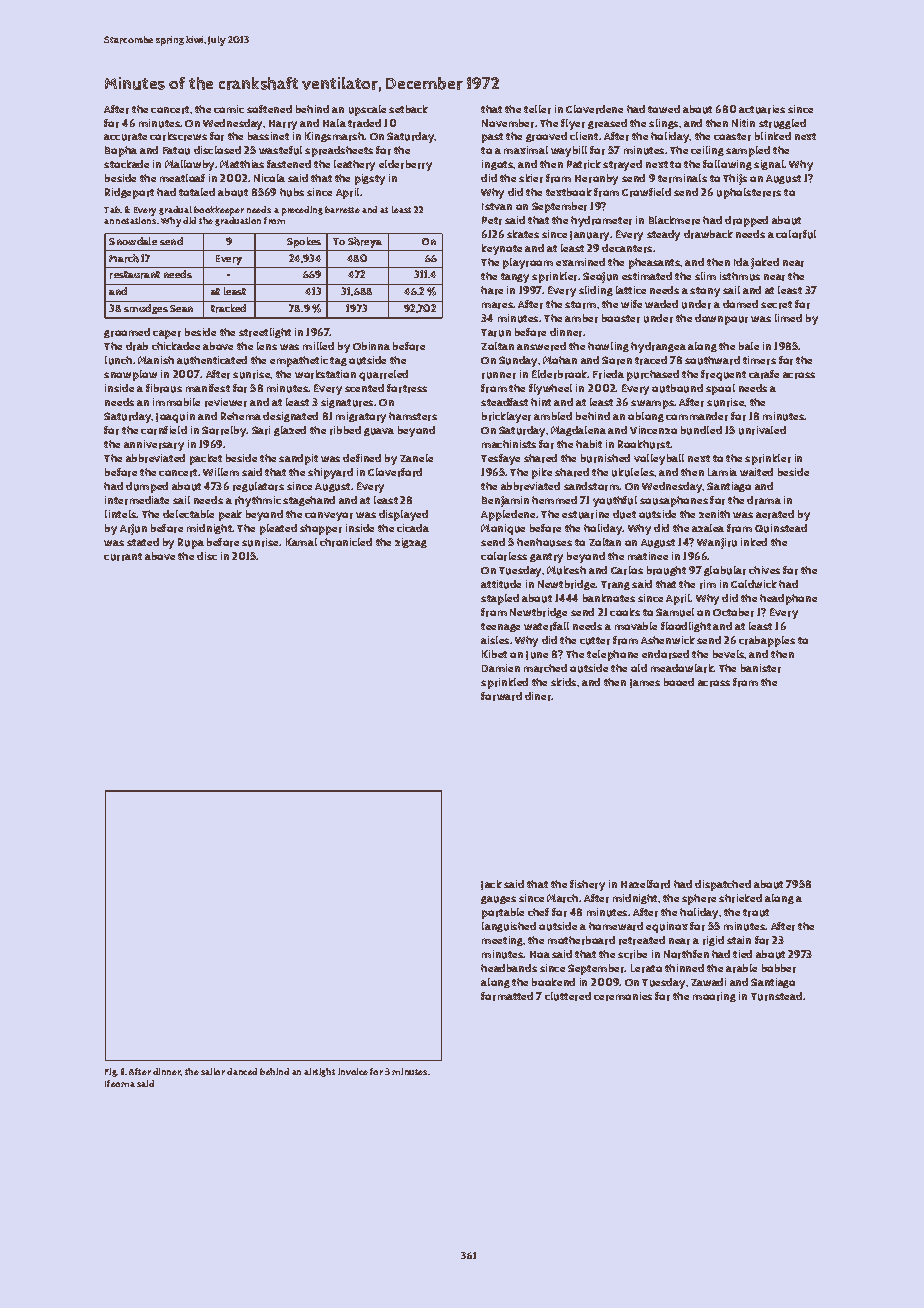 This image has width=924, height=1308. Describe the element at coordinates (242, 1071) in the image. I see `danced` at that location.
